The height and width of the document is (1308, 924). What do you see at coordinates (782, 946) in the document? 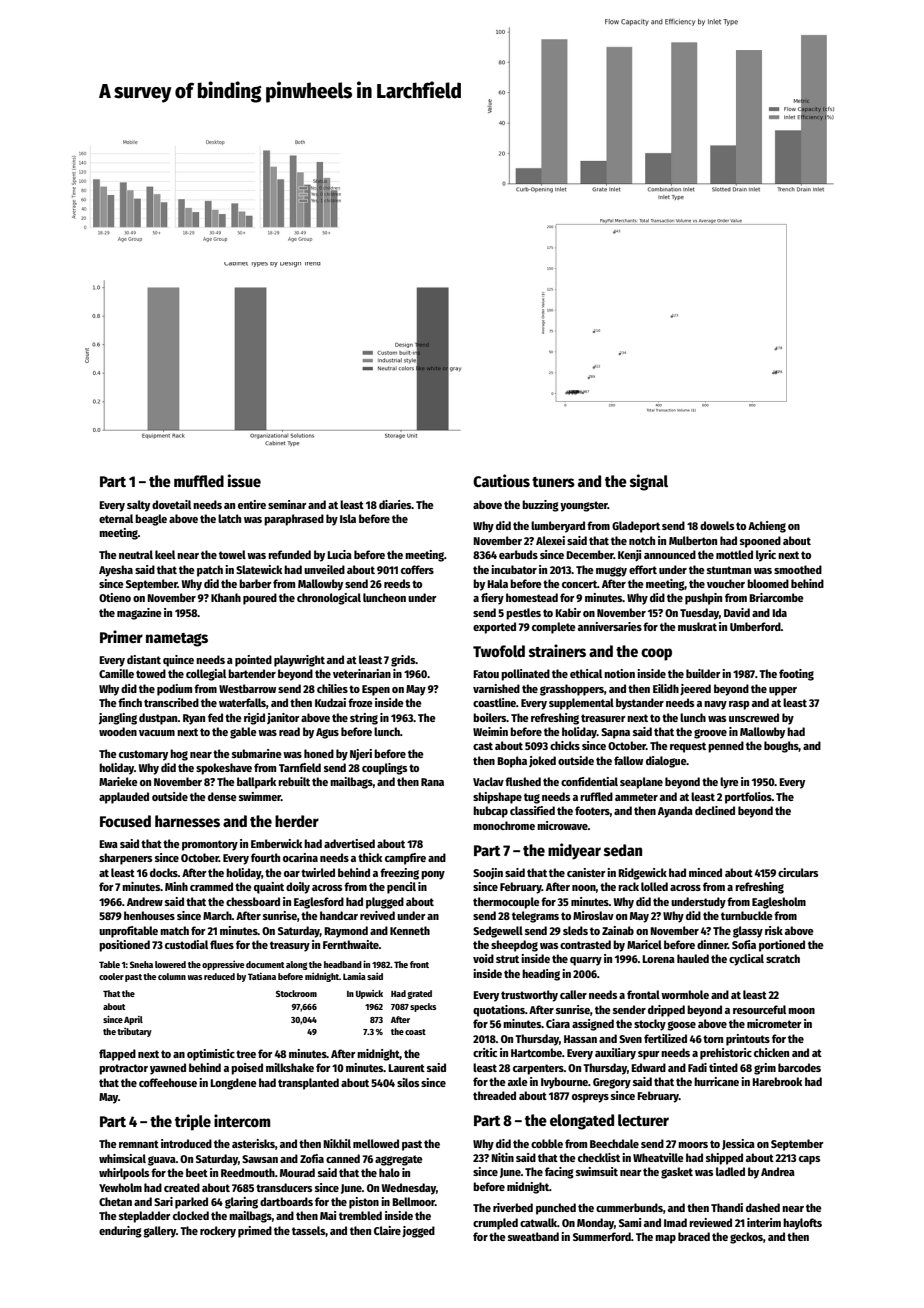
I see `portioned` at bounding box center [782, 946].
